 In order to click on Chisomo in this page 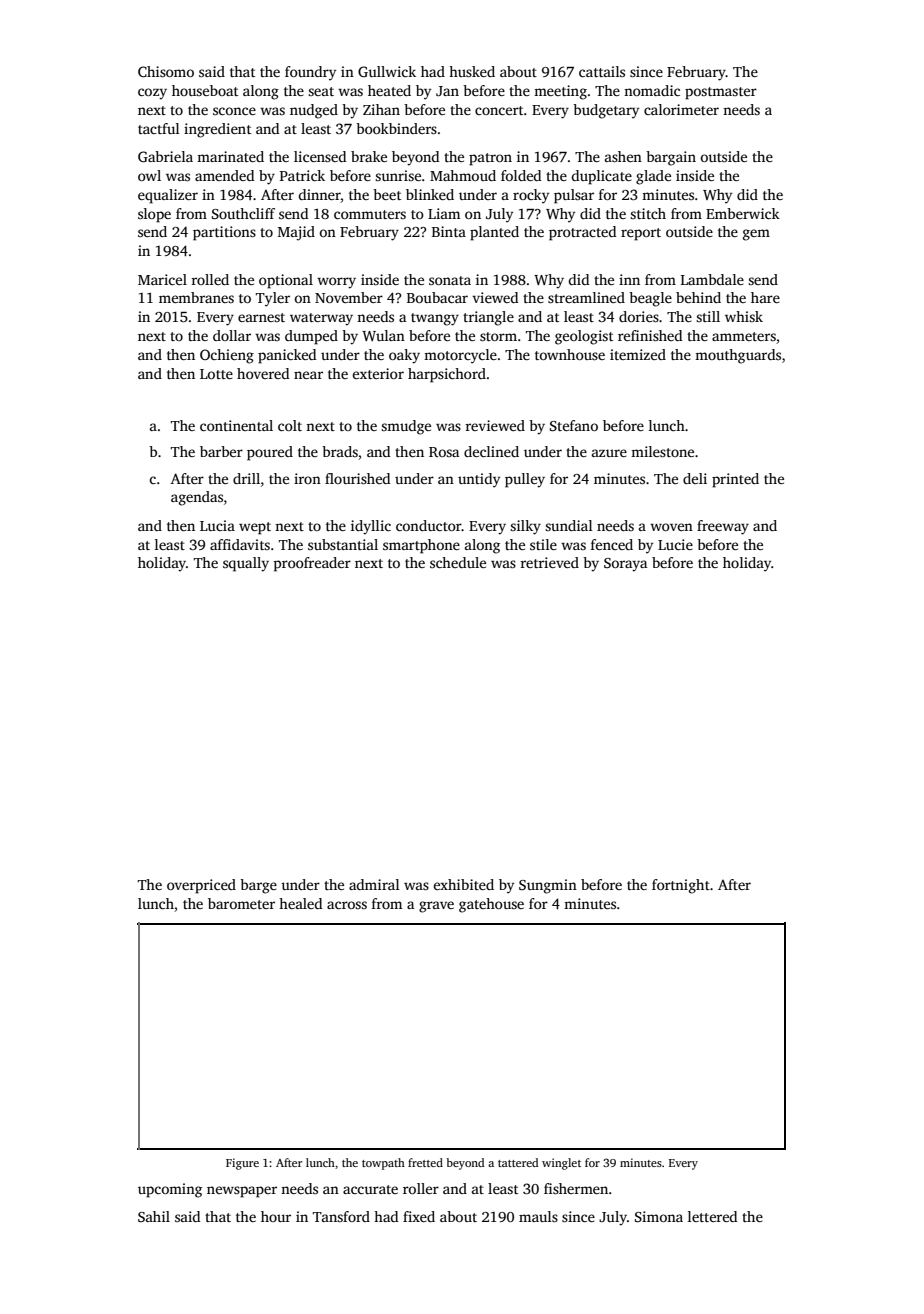, I will do `click(166, 71)`.
